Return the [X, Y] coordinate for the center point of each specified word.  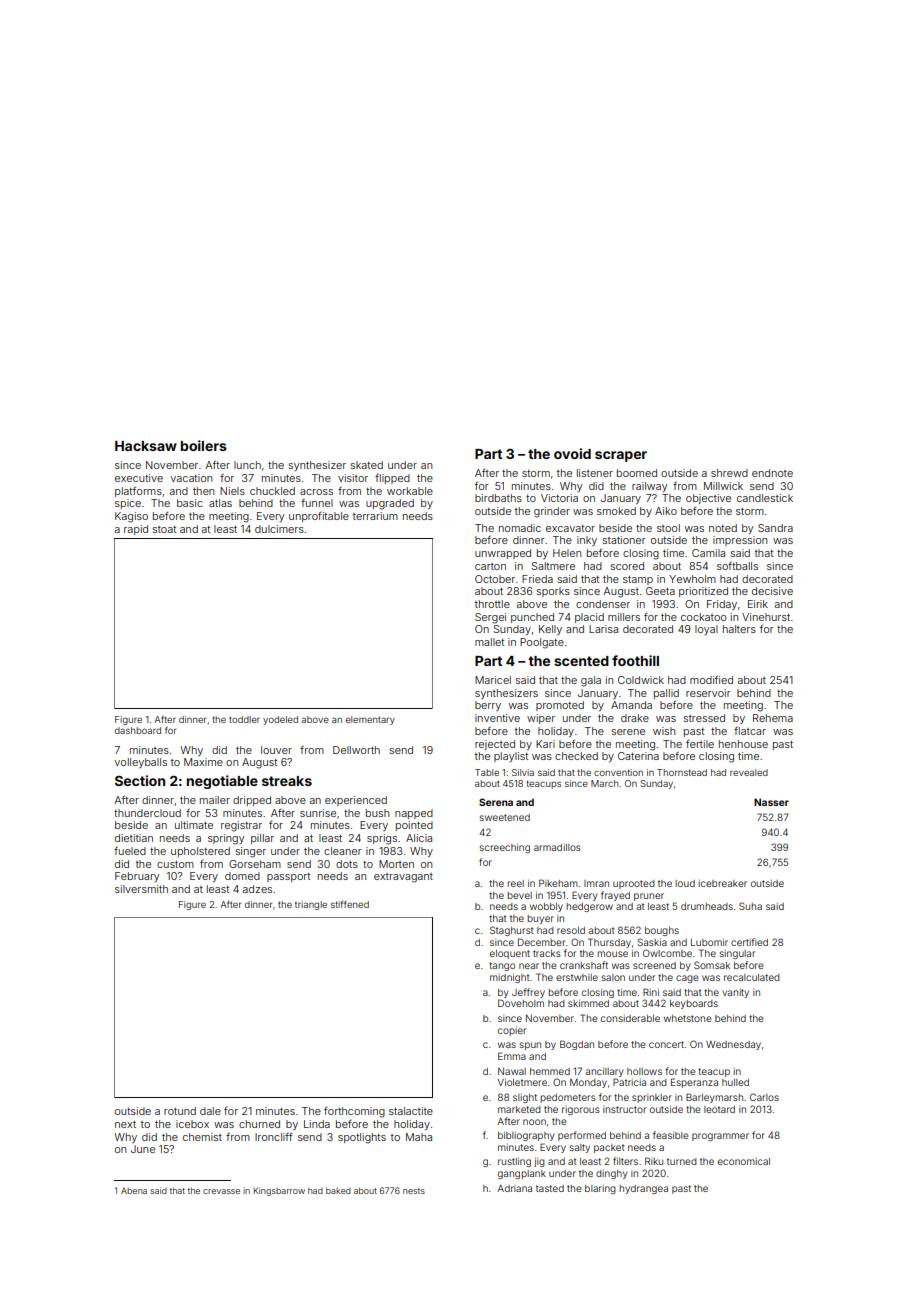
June [143, 1149]
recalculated [752, 977]
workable [410, 491]
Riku [654, 1161]
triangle [311, 905]
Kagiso [131, 517]
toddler [244, 719]
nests [414, 1191]
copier [512, 1031]
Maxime [203, 762]
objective [708, 499]
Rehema [773, 718]
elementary [370, 720]
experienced [356, 801]
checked [576, 756]
